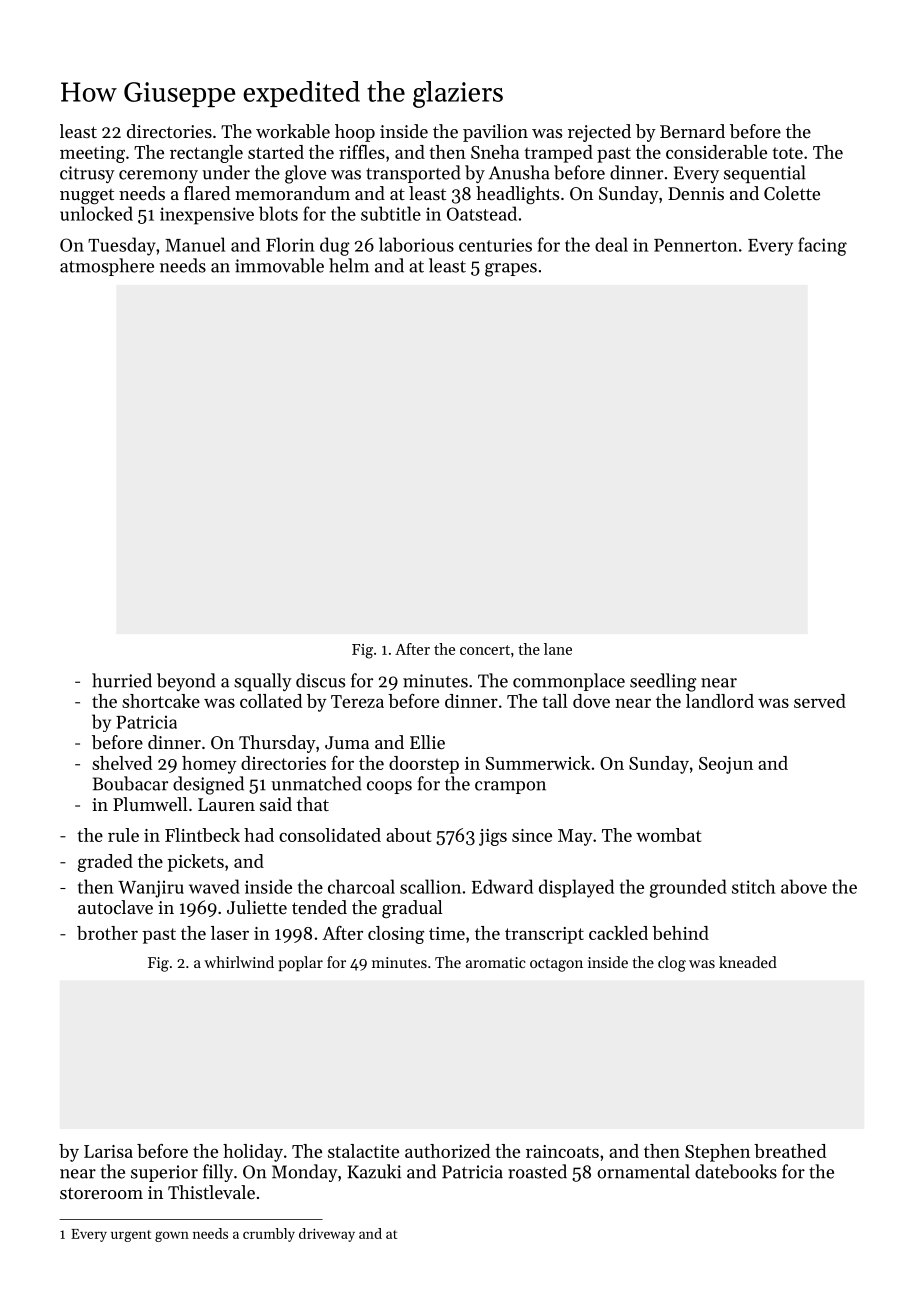 The height and width of the page is (1308, 924). Describe the element at coordinates (485, 650) in the page. I see `concert` at that location.
